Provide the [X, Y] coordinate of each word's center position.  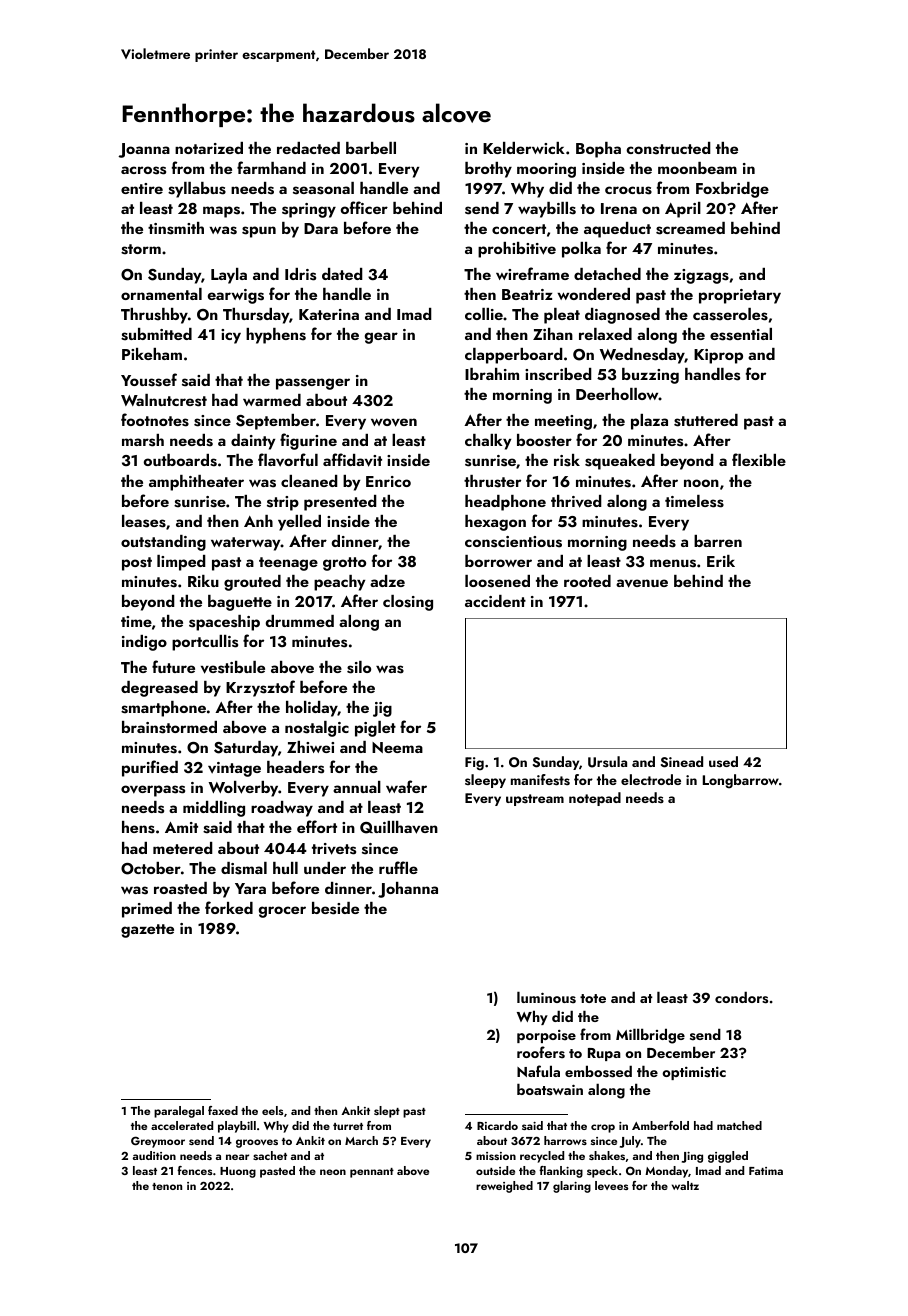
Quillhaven [399, 827]
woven [394, 422]
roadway [282, 809]
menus [673, 563]
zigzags [701, 276]
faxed [223, 1110]
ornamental [161, 294]
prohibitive [517, 250]
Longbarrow [741, 781]
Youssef [149, 380]
